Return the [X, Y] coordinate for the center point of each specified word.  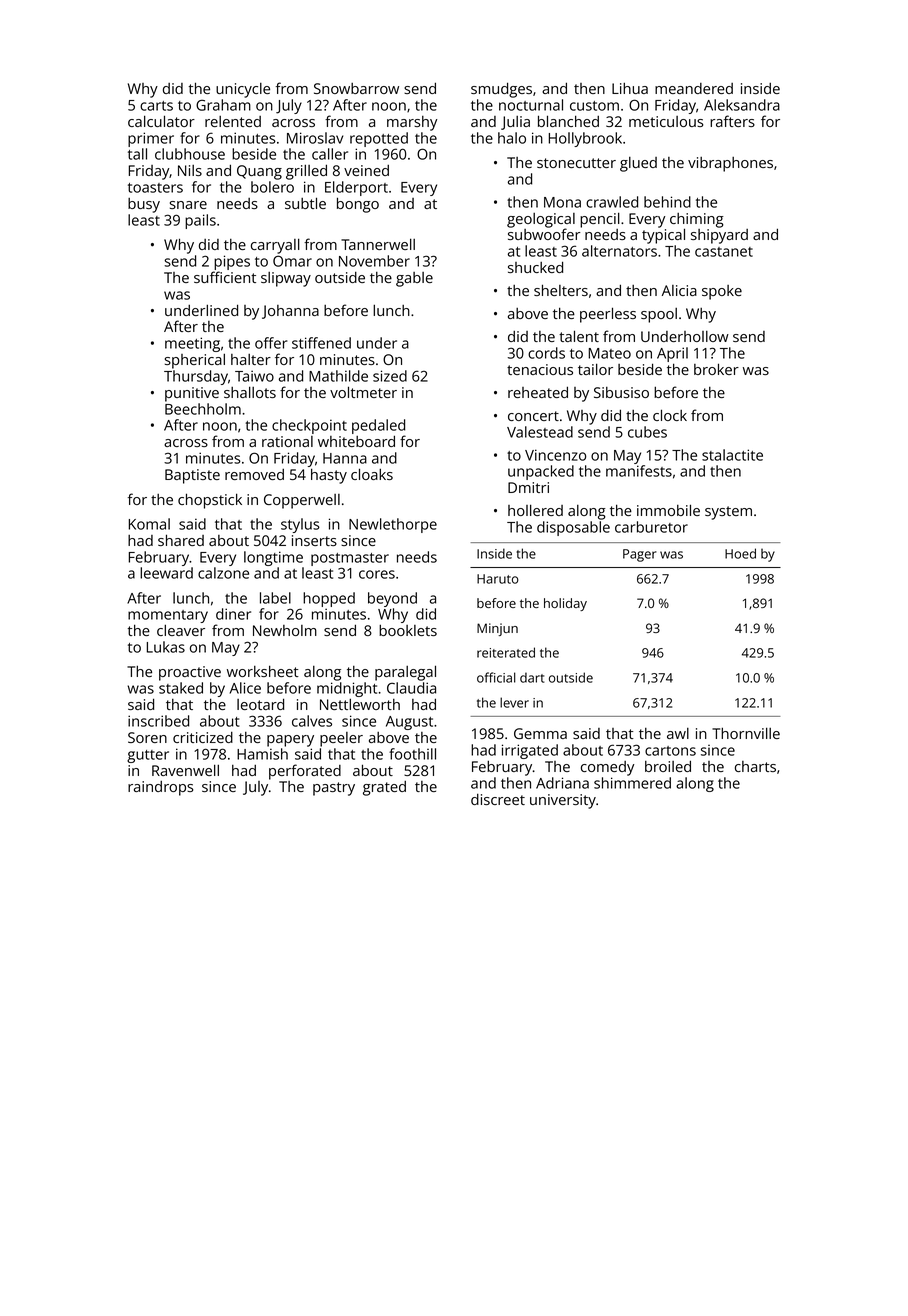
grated [384, 788]
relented [233, 121]
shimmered [632, 783]
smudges [501, 90]
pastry [334, 789]
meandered [694, 88]
